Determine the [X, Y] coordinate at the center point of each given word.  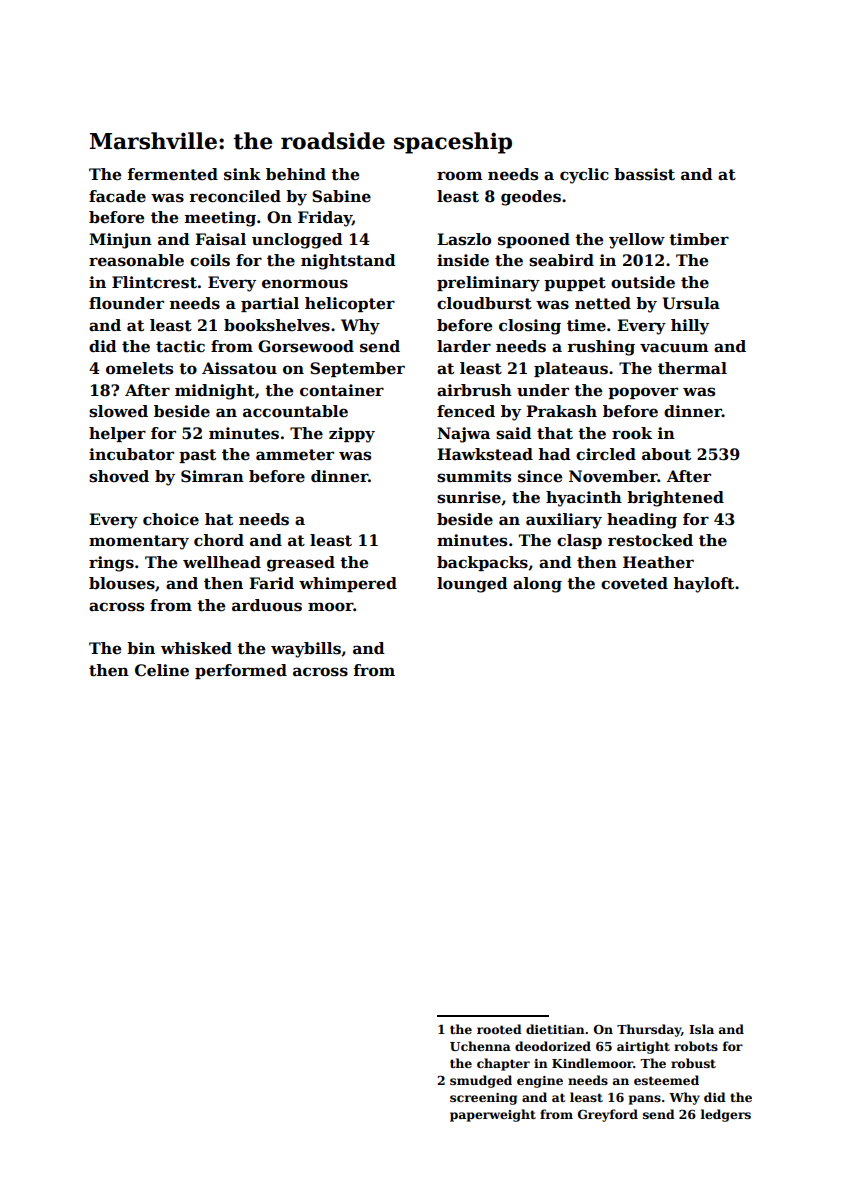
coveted [634, 583]
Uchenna [480, 1046]
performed [241, 671]
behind [296, 174]
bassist [644, 174]
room [459, 176]
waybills [306, 650]
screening [483, 1099]
